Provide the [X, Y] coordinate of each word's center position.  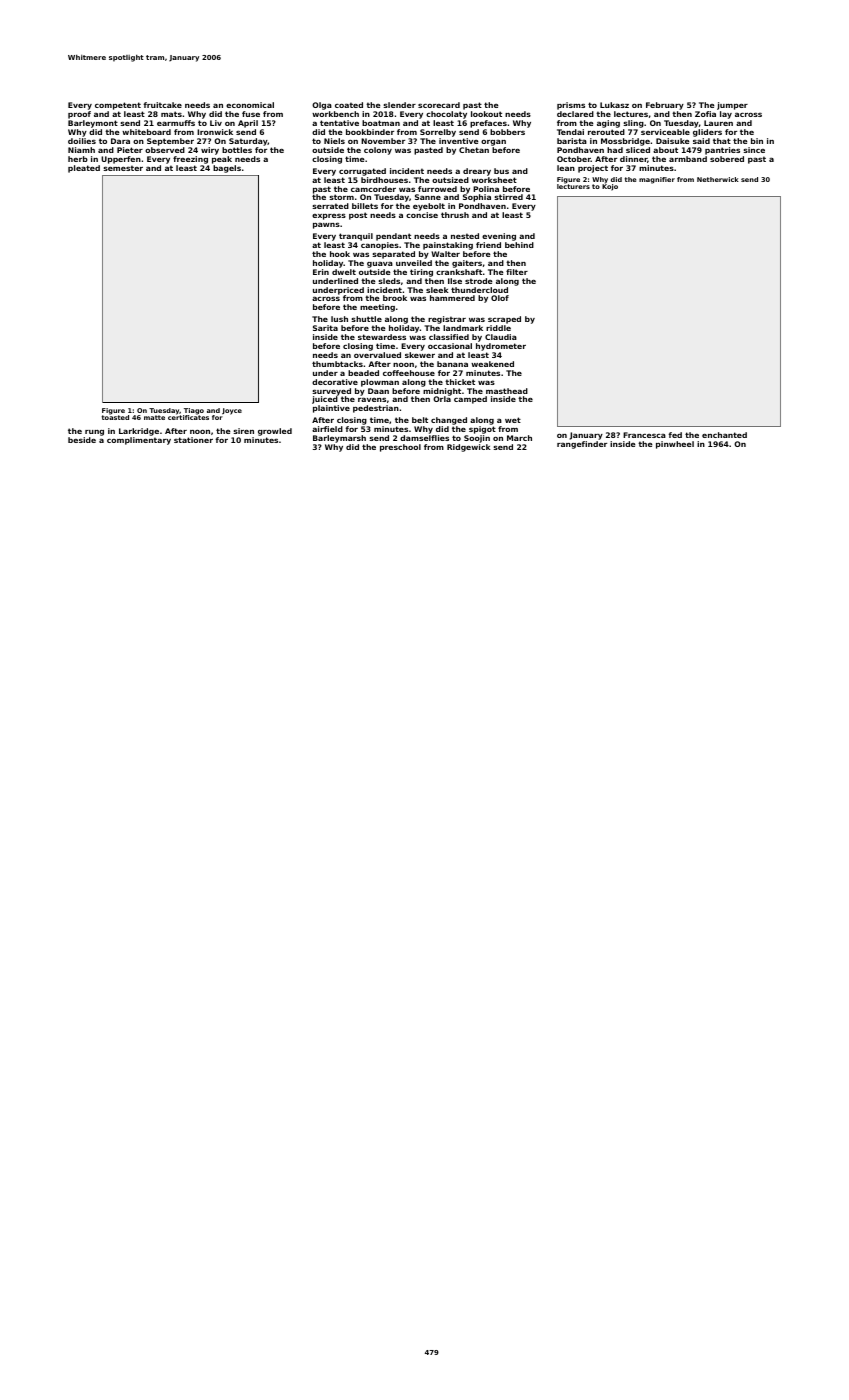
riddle [498, 328]
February [665, 106]
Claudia [501, 337]
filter [517, 272]
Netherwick [718, 179]
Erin [321, 272]
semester [123, 168]
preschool [400, 448]
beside [82, 440]
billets [365, 206]
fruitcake [162, 105]
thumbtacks [337, 364]
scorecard [439, 105]
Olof [500, 298]
